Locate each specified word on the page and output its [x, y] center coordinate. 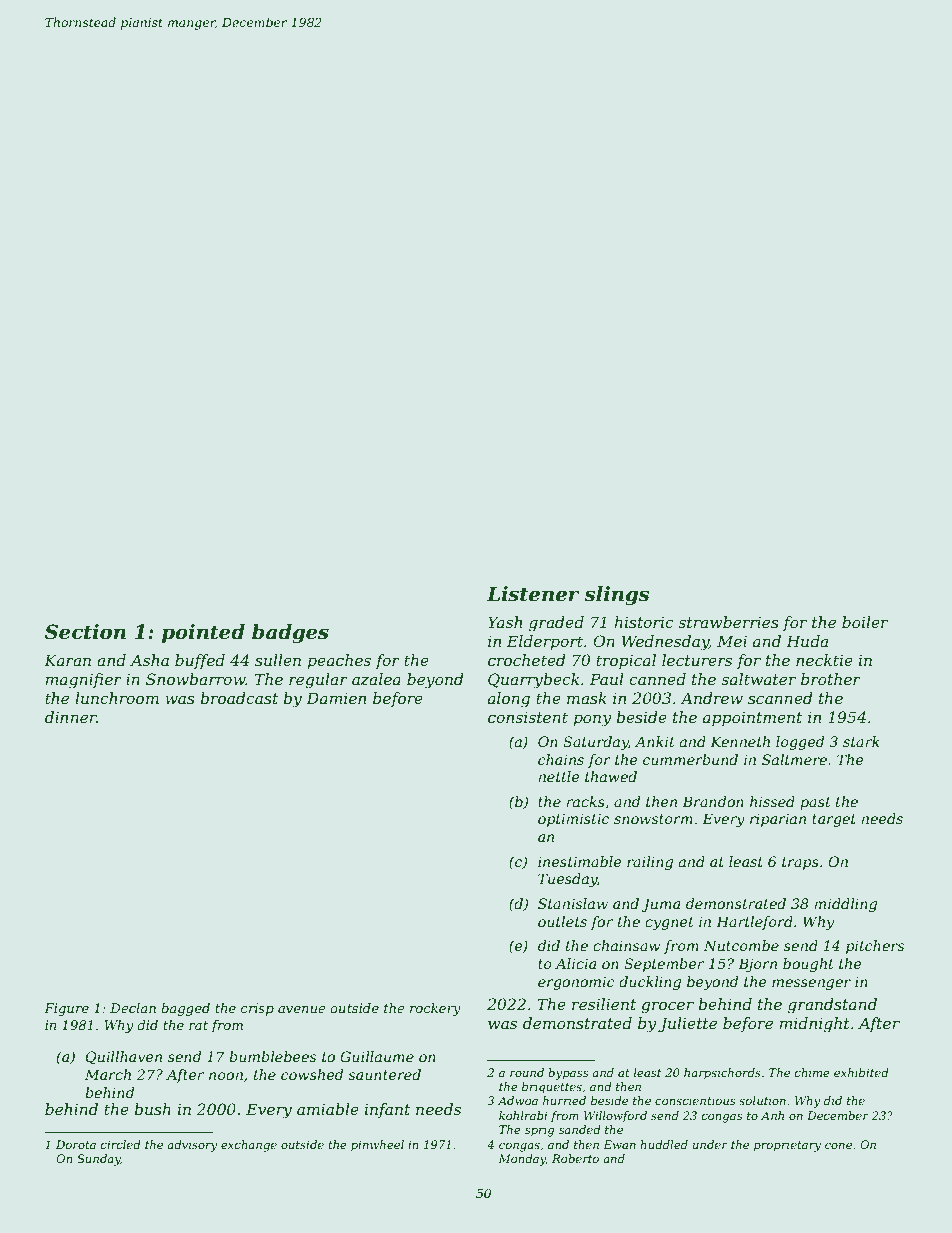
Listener [533, 594]
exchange [249, 1146]
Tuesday [567, 880]
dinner [71, 717]
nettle [558, 776]
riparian [778, 820]
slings [617, 596]
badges [290, 634]
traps [800, 863]
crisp [257, 1009]
